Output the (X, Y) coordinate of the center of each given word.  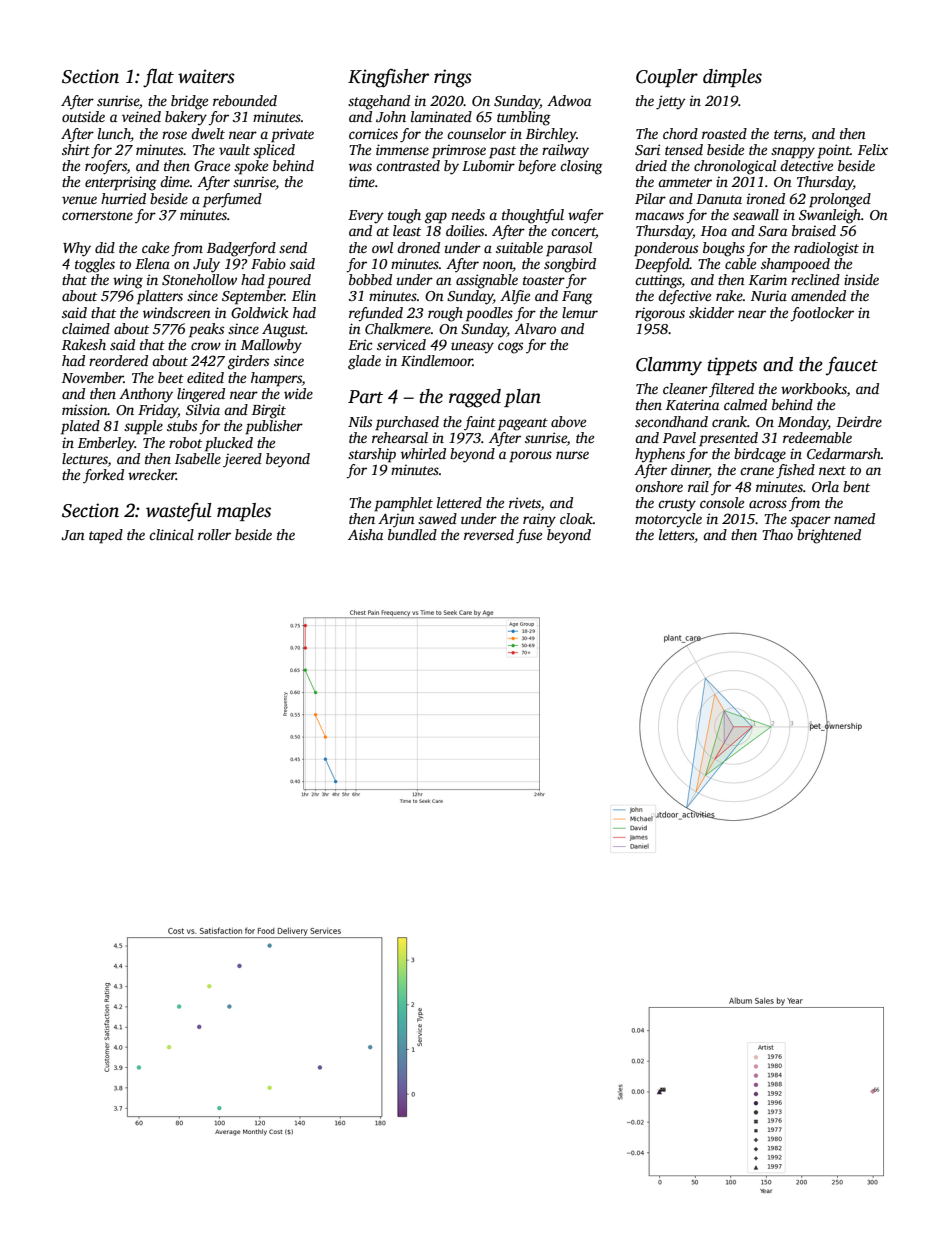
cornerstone (97, 215)
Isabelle (198, 458)
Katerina (692, 404)
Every (366, 217)
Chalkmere (398, 328)
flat (158, 78)
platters (160, 297)
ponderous (666, 249)
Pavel (679, 437)
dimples (732, 78)
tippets (732, 366)
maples (244, 512)
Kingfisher (388, 78)
